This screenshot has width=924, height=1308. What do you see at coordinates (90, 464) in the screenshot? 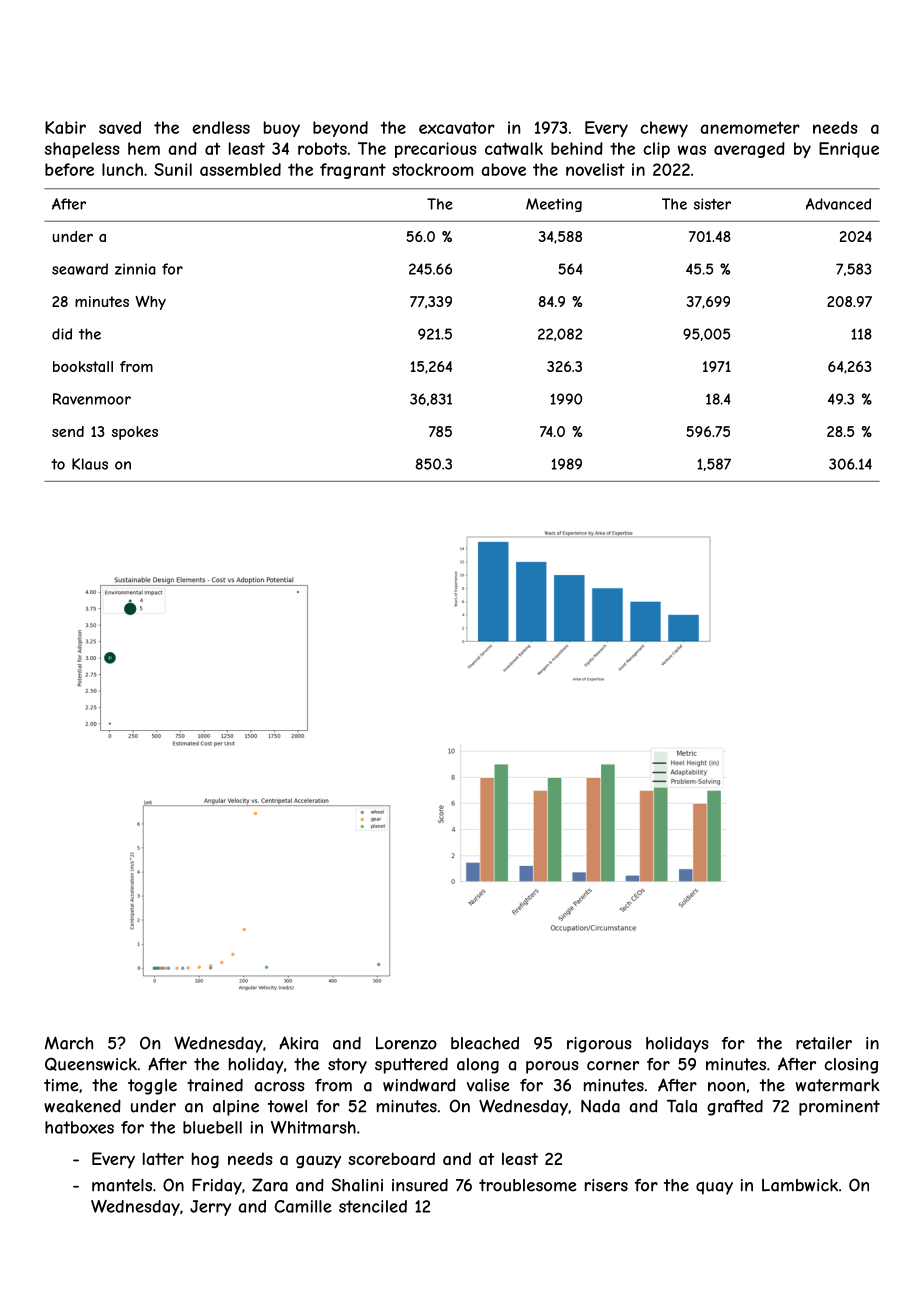
I see `Klaus` at bounding box center [90, 464].
